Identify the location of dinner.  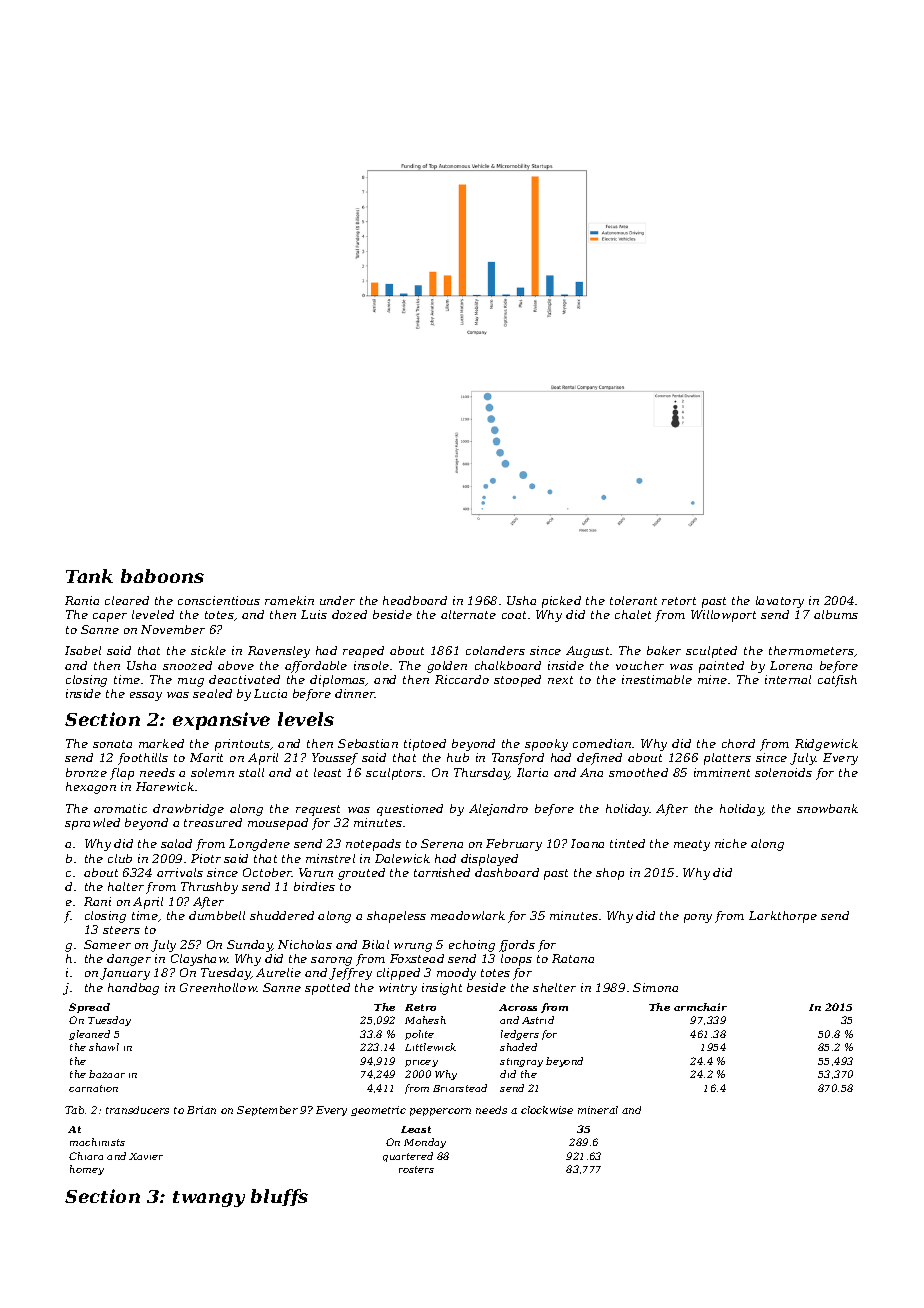
(355, 693).
